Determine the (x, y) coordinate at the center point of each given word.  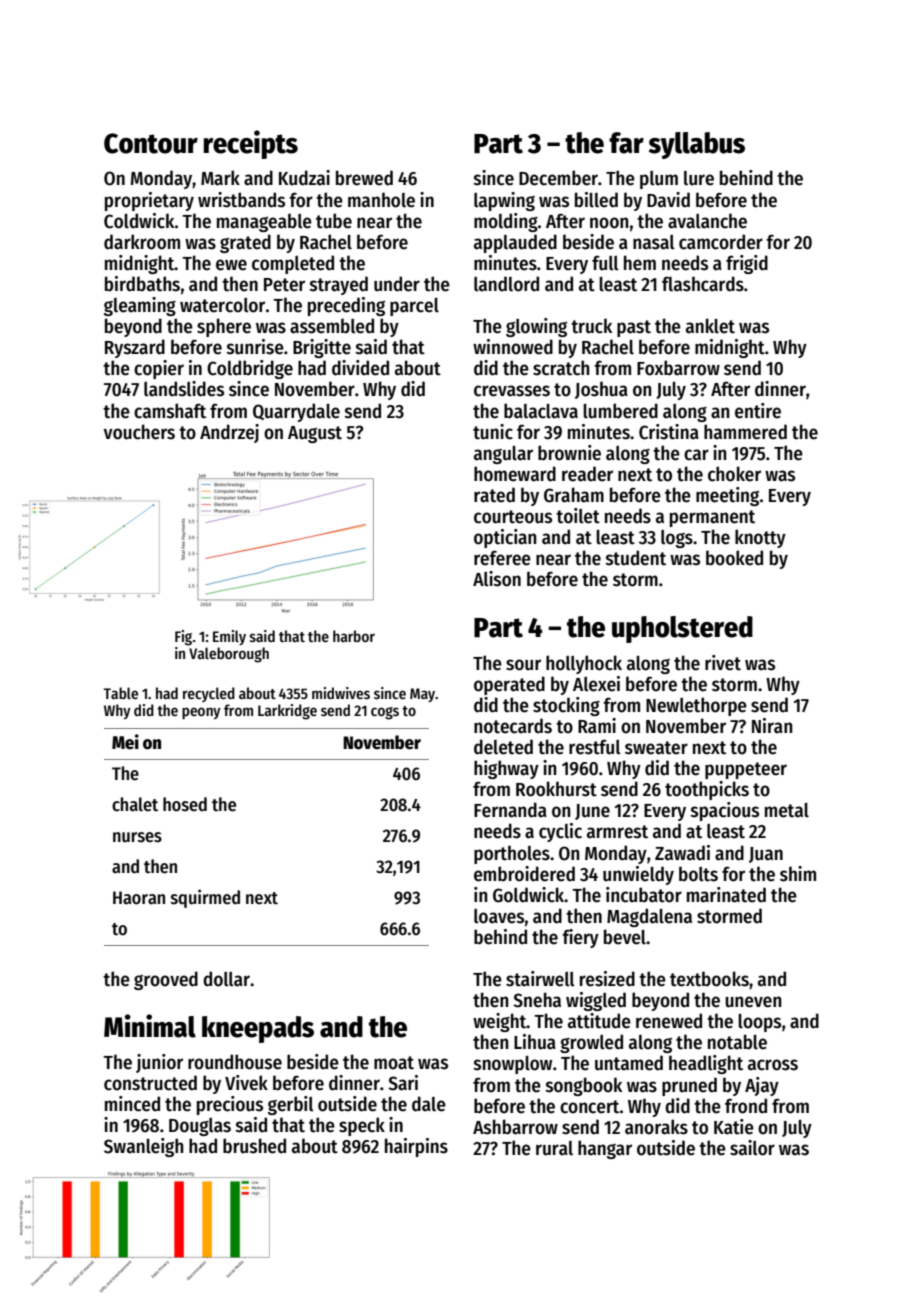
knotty (760, 538)
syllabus (697, 145)
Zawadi (682, 853)
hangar (605, 1149)
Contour (151, 143)
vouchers (139, 432)
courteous (513, 517)
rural (554, 1148)
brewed (364, 178)
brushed (254, 1146)
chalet (135, 804)
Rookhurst (556, 789)
